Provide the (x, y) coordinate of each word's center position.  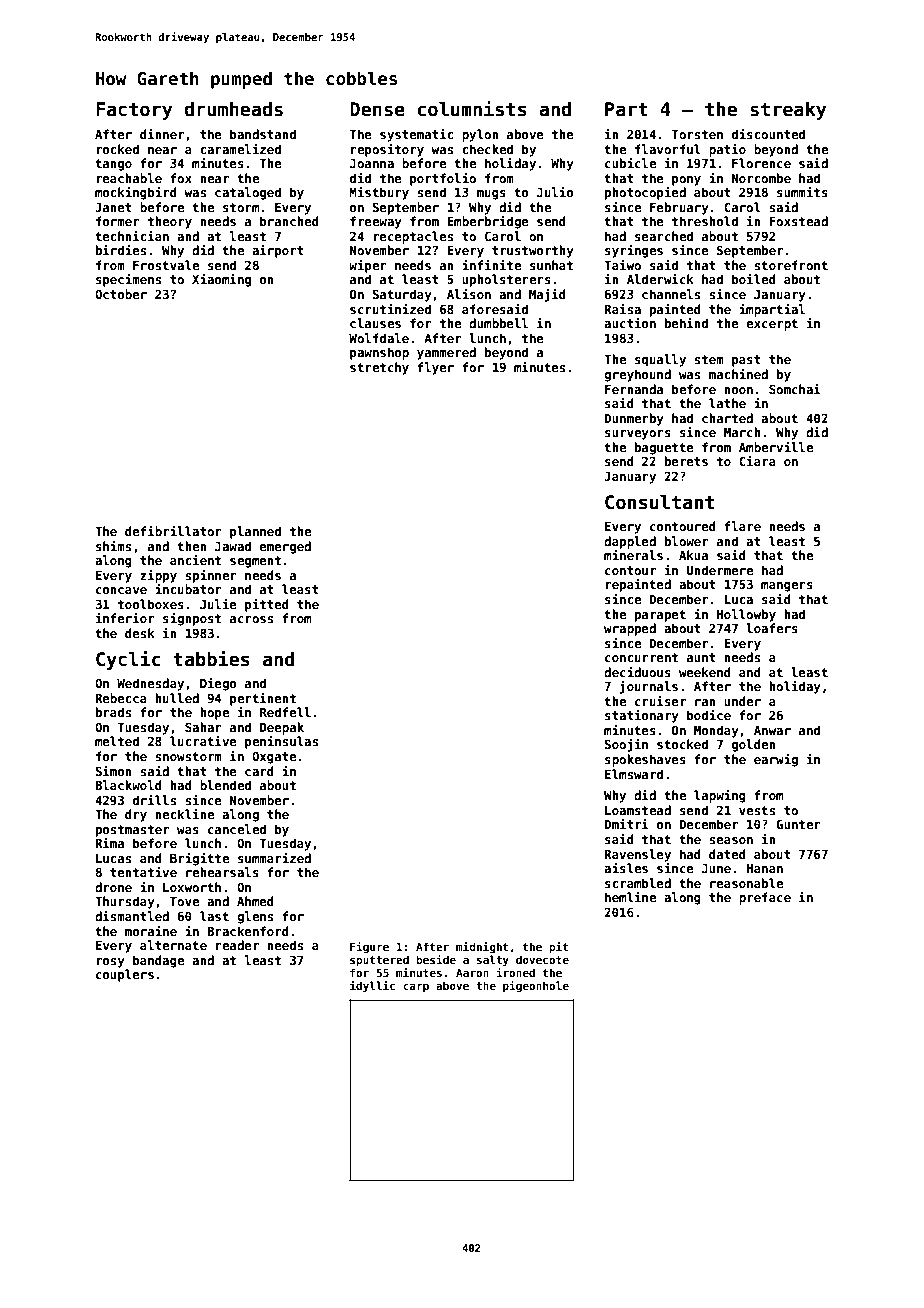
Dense (377, 109)
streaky (788, 111)
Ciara (757, 461)
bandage (158, 961)
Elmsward (634, 774)
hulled (177, 698)
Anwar (772, 730)
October (121, 294)
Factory (134, 111)
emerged (285, 547)
